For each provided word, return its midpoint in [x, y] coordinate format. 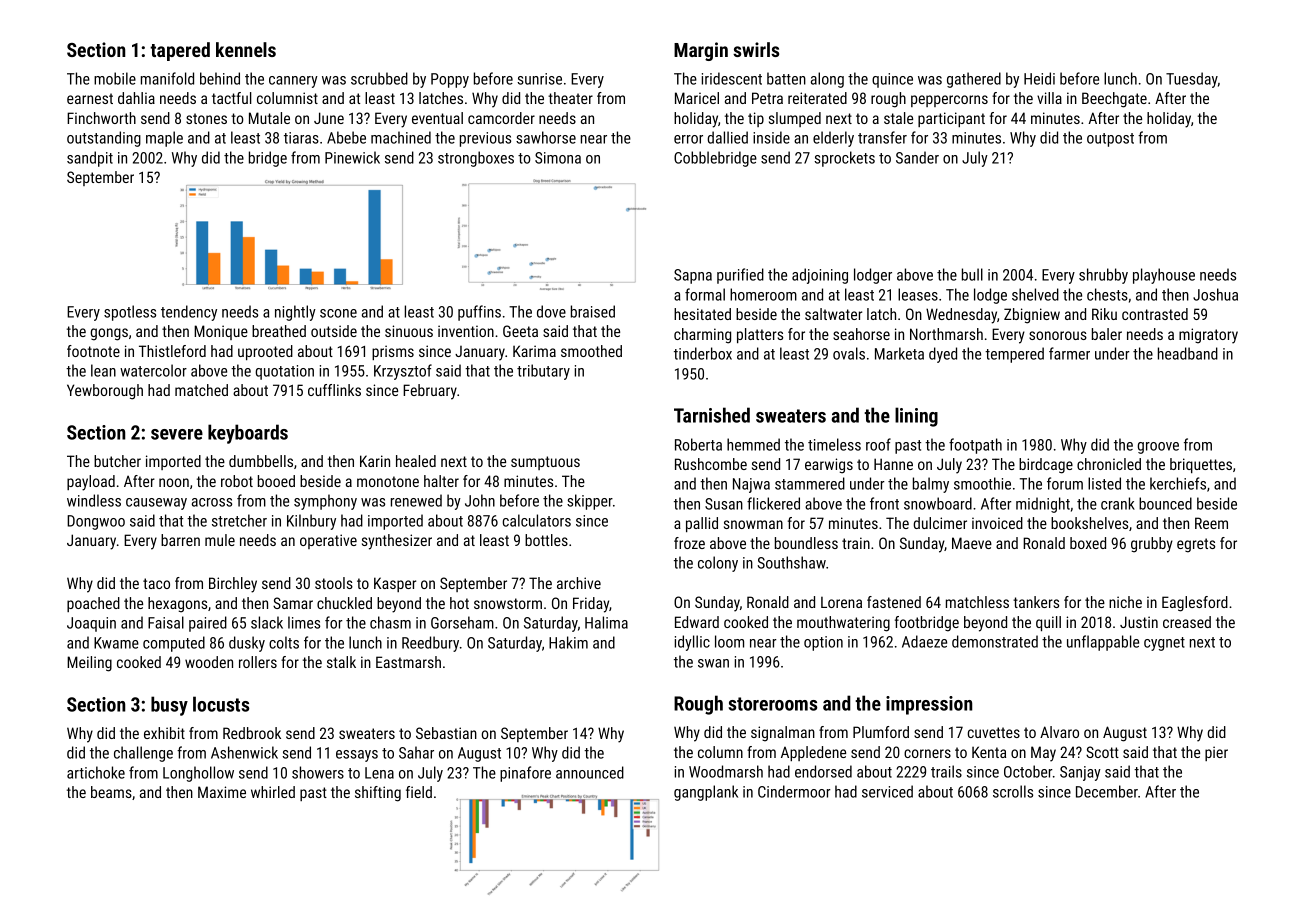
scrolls [1013, 791]
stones [206, 118]
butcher [117, 461]
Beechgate [1114, 100]
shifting [378, 794]
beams [111, 792]
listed [1104, 483]
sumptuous [545, 463]
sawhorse [546, 137]
